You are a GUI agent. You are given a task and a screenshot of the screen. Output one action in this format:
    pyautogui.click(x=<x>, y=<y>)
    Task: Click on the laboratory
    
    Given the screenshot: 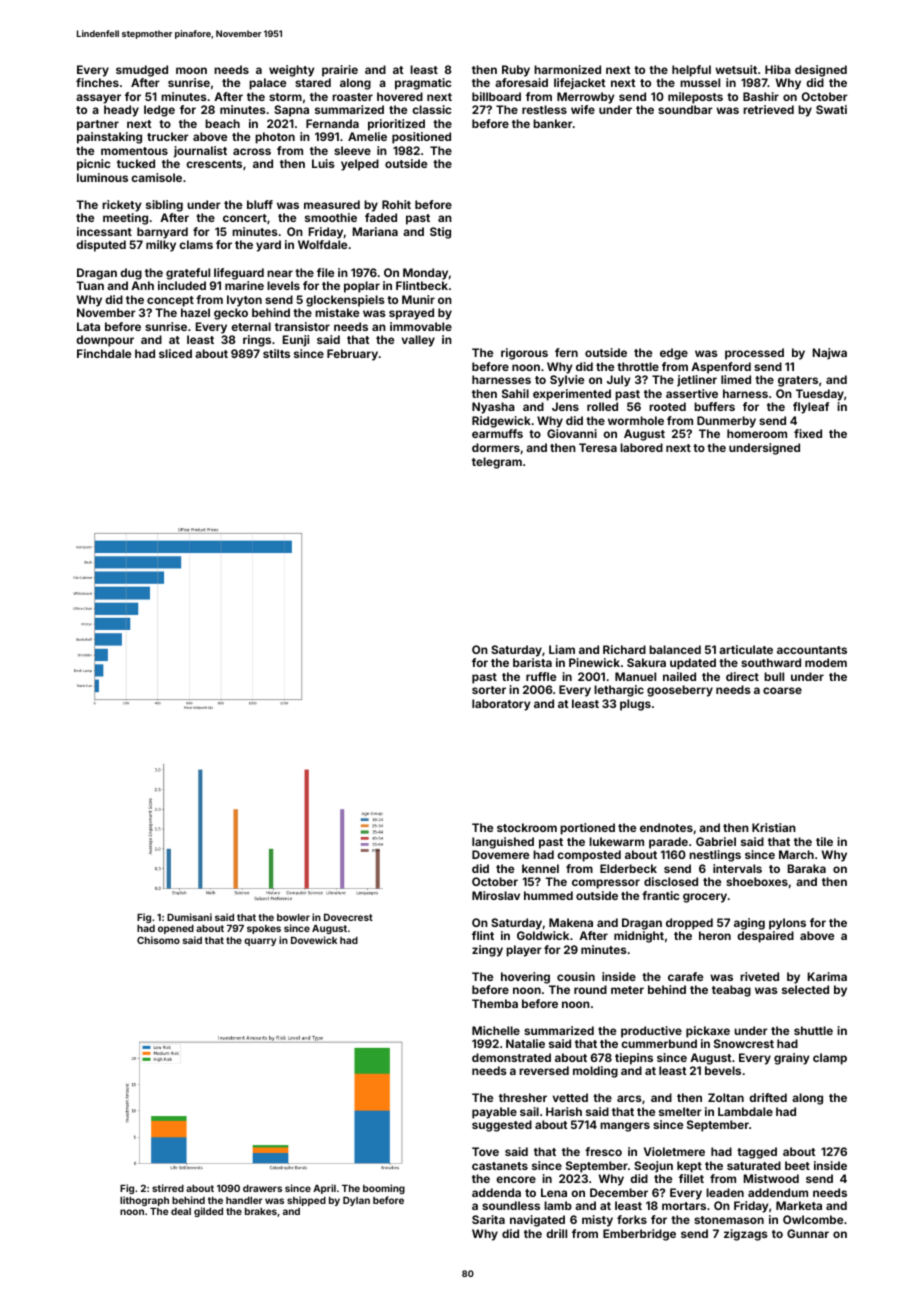 What is the action you would take?
    pyautogui.click(x=501, y=705)
